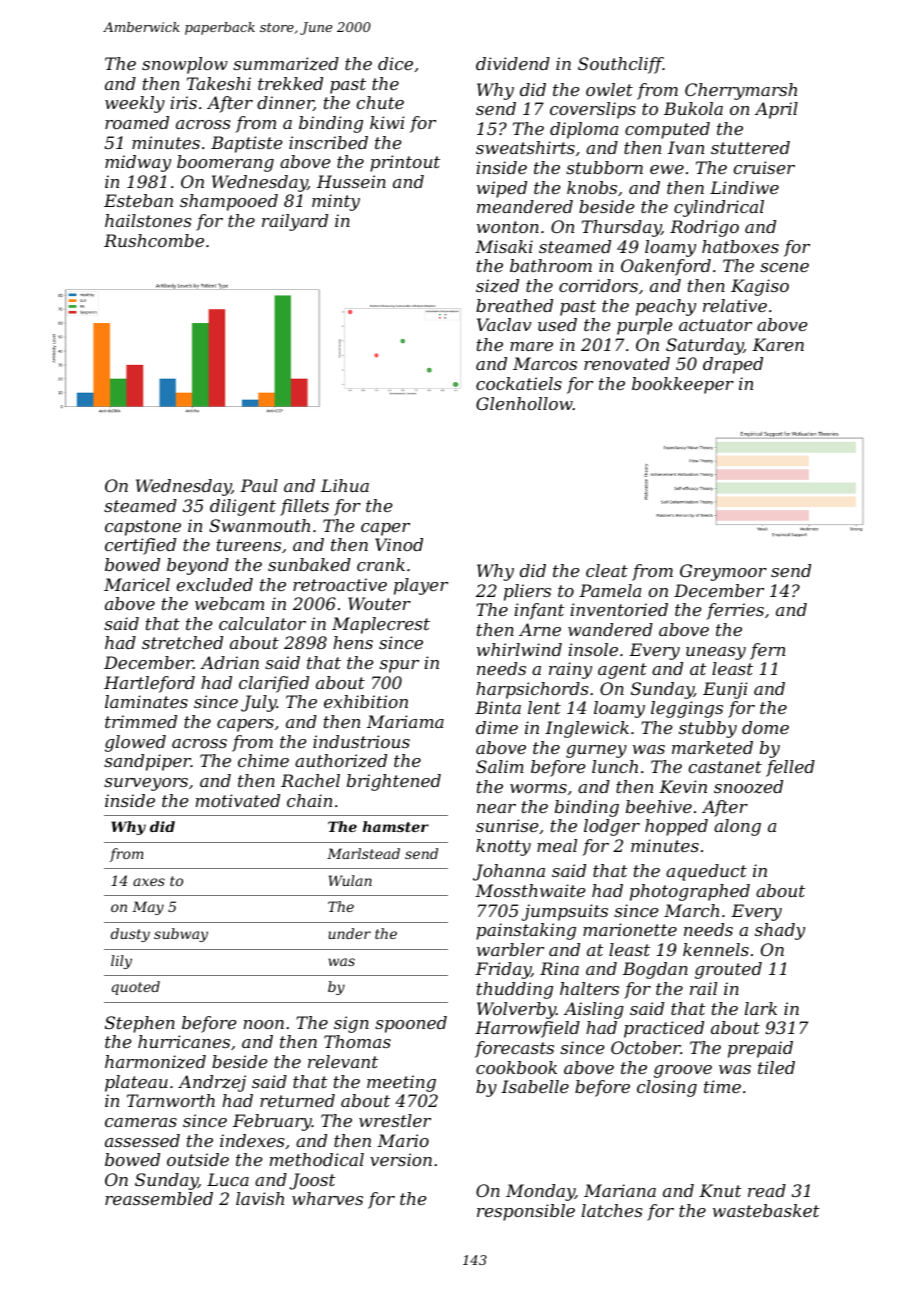 This screenshot has height=1311, width=924. What do you see at coordinates (395, 63) in the screenshot?
I see `dice` at bounding box center [395, 63].
